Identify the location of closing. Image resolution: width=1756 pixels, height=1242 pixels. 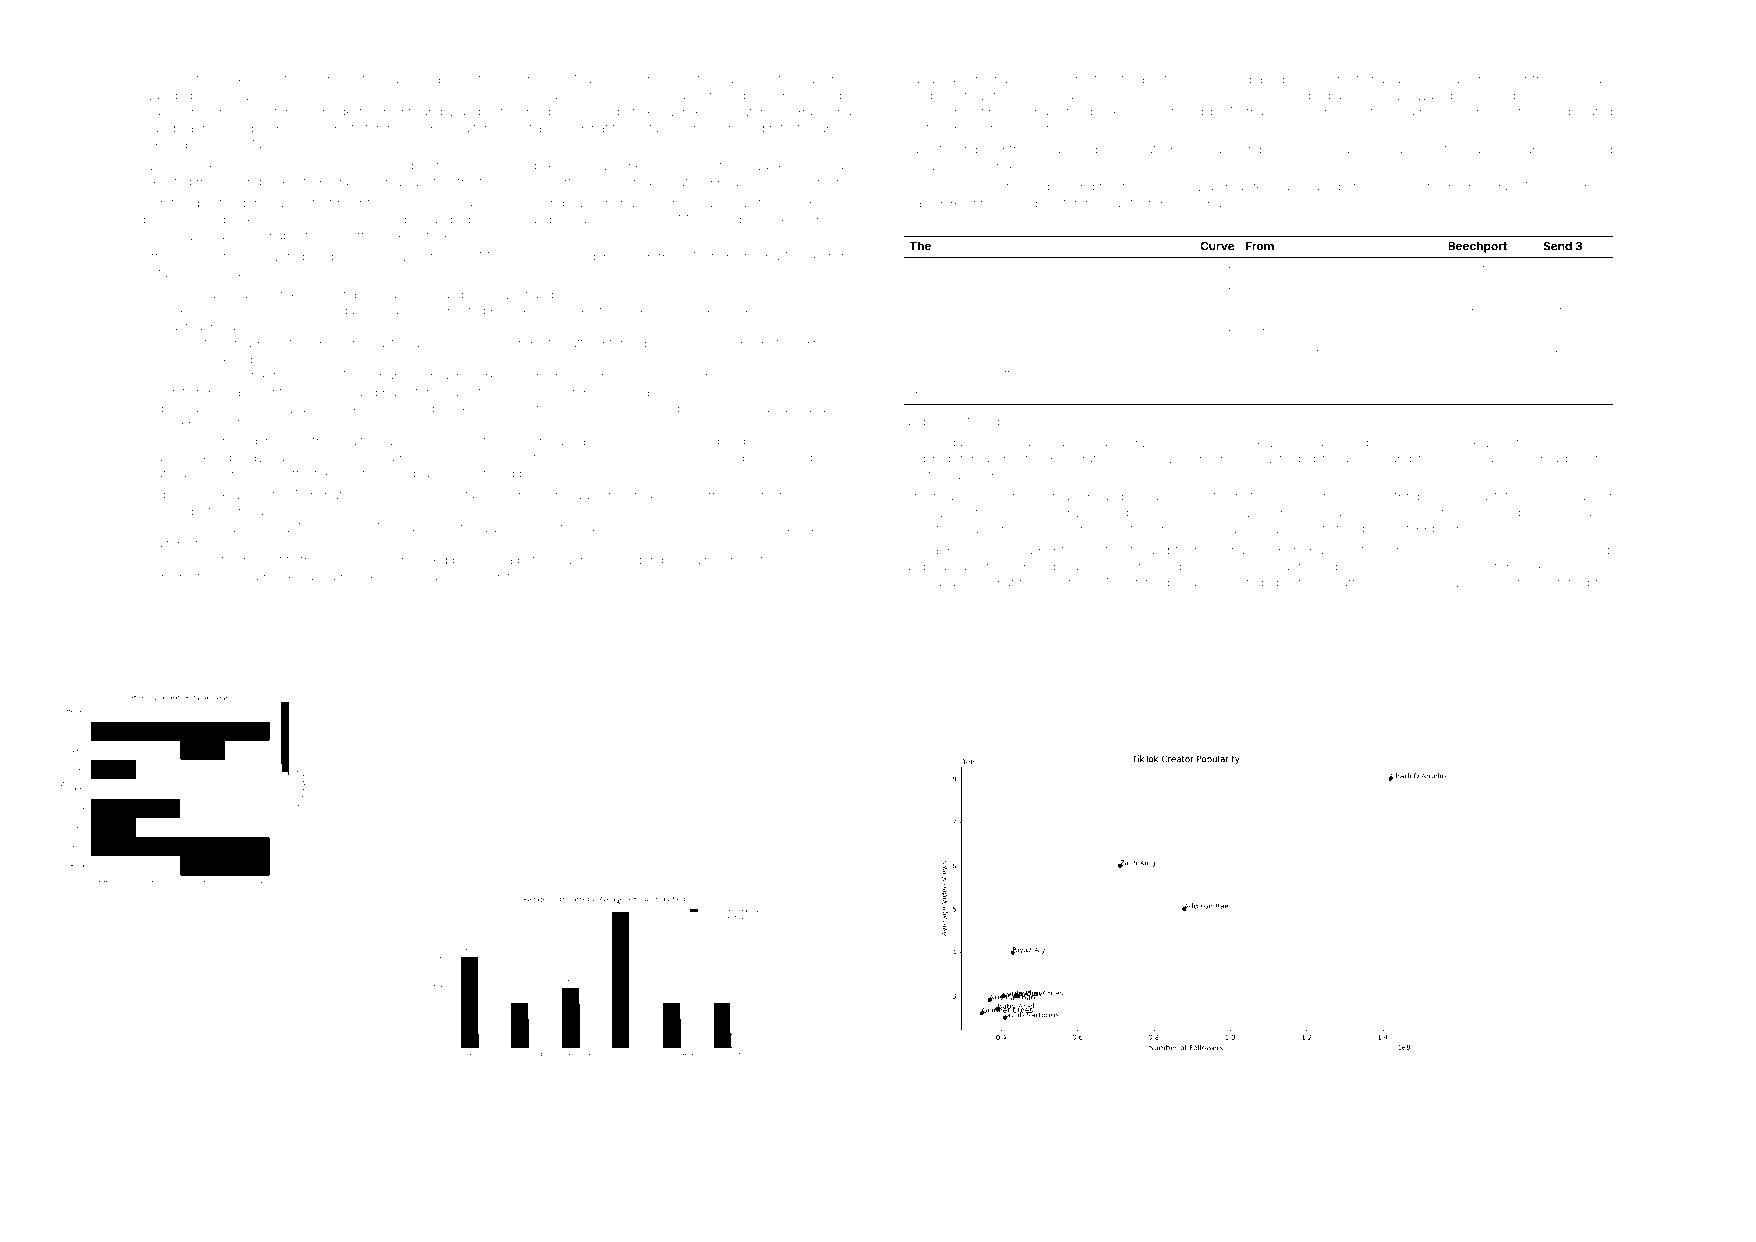
(205, 220).
